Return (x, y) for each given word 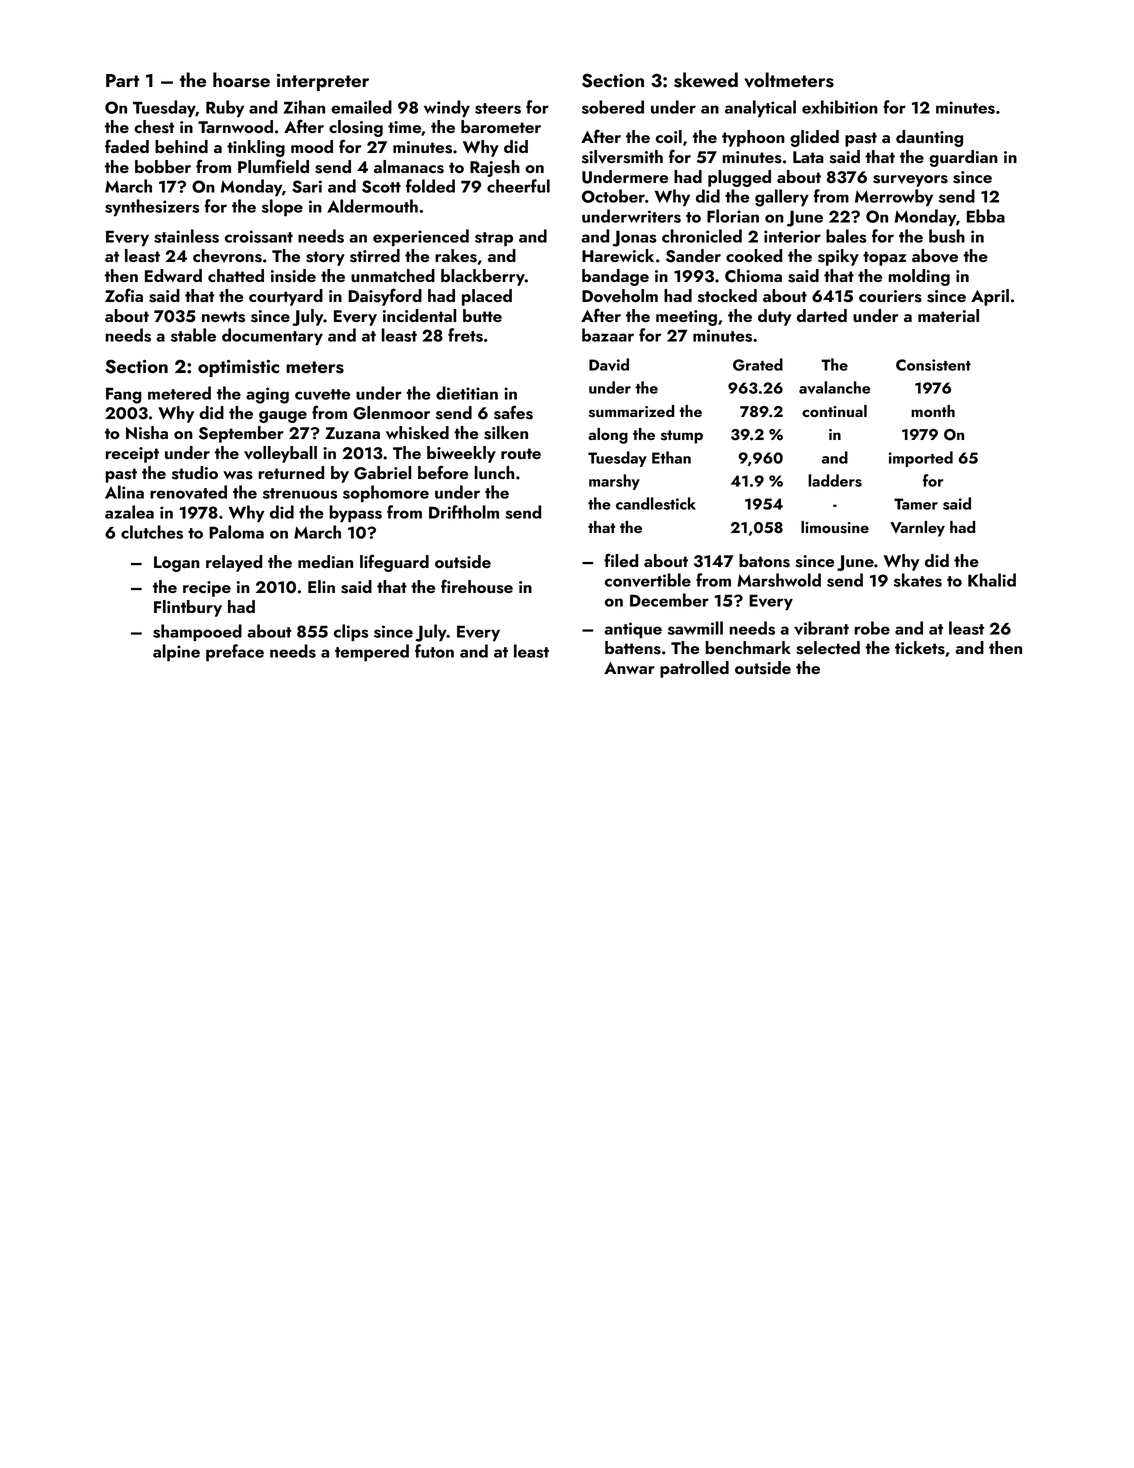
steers (498, 108)
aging (267, 395)
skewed (706, 80)
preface (235, 652)
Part (122, 80)
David (609, 364)
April (990, 297)
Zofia (124, 295)
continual (834, 411)
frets (465, 335)
